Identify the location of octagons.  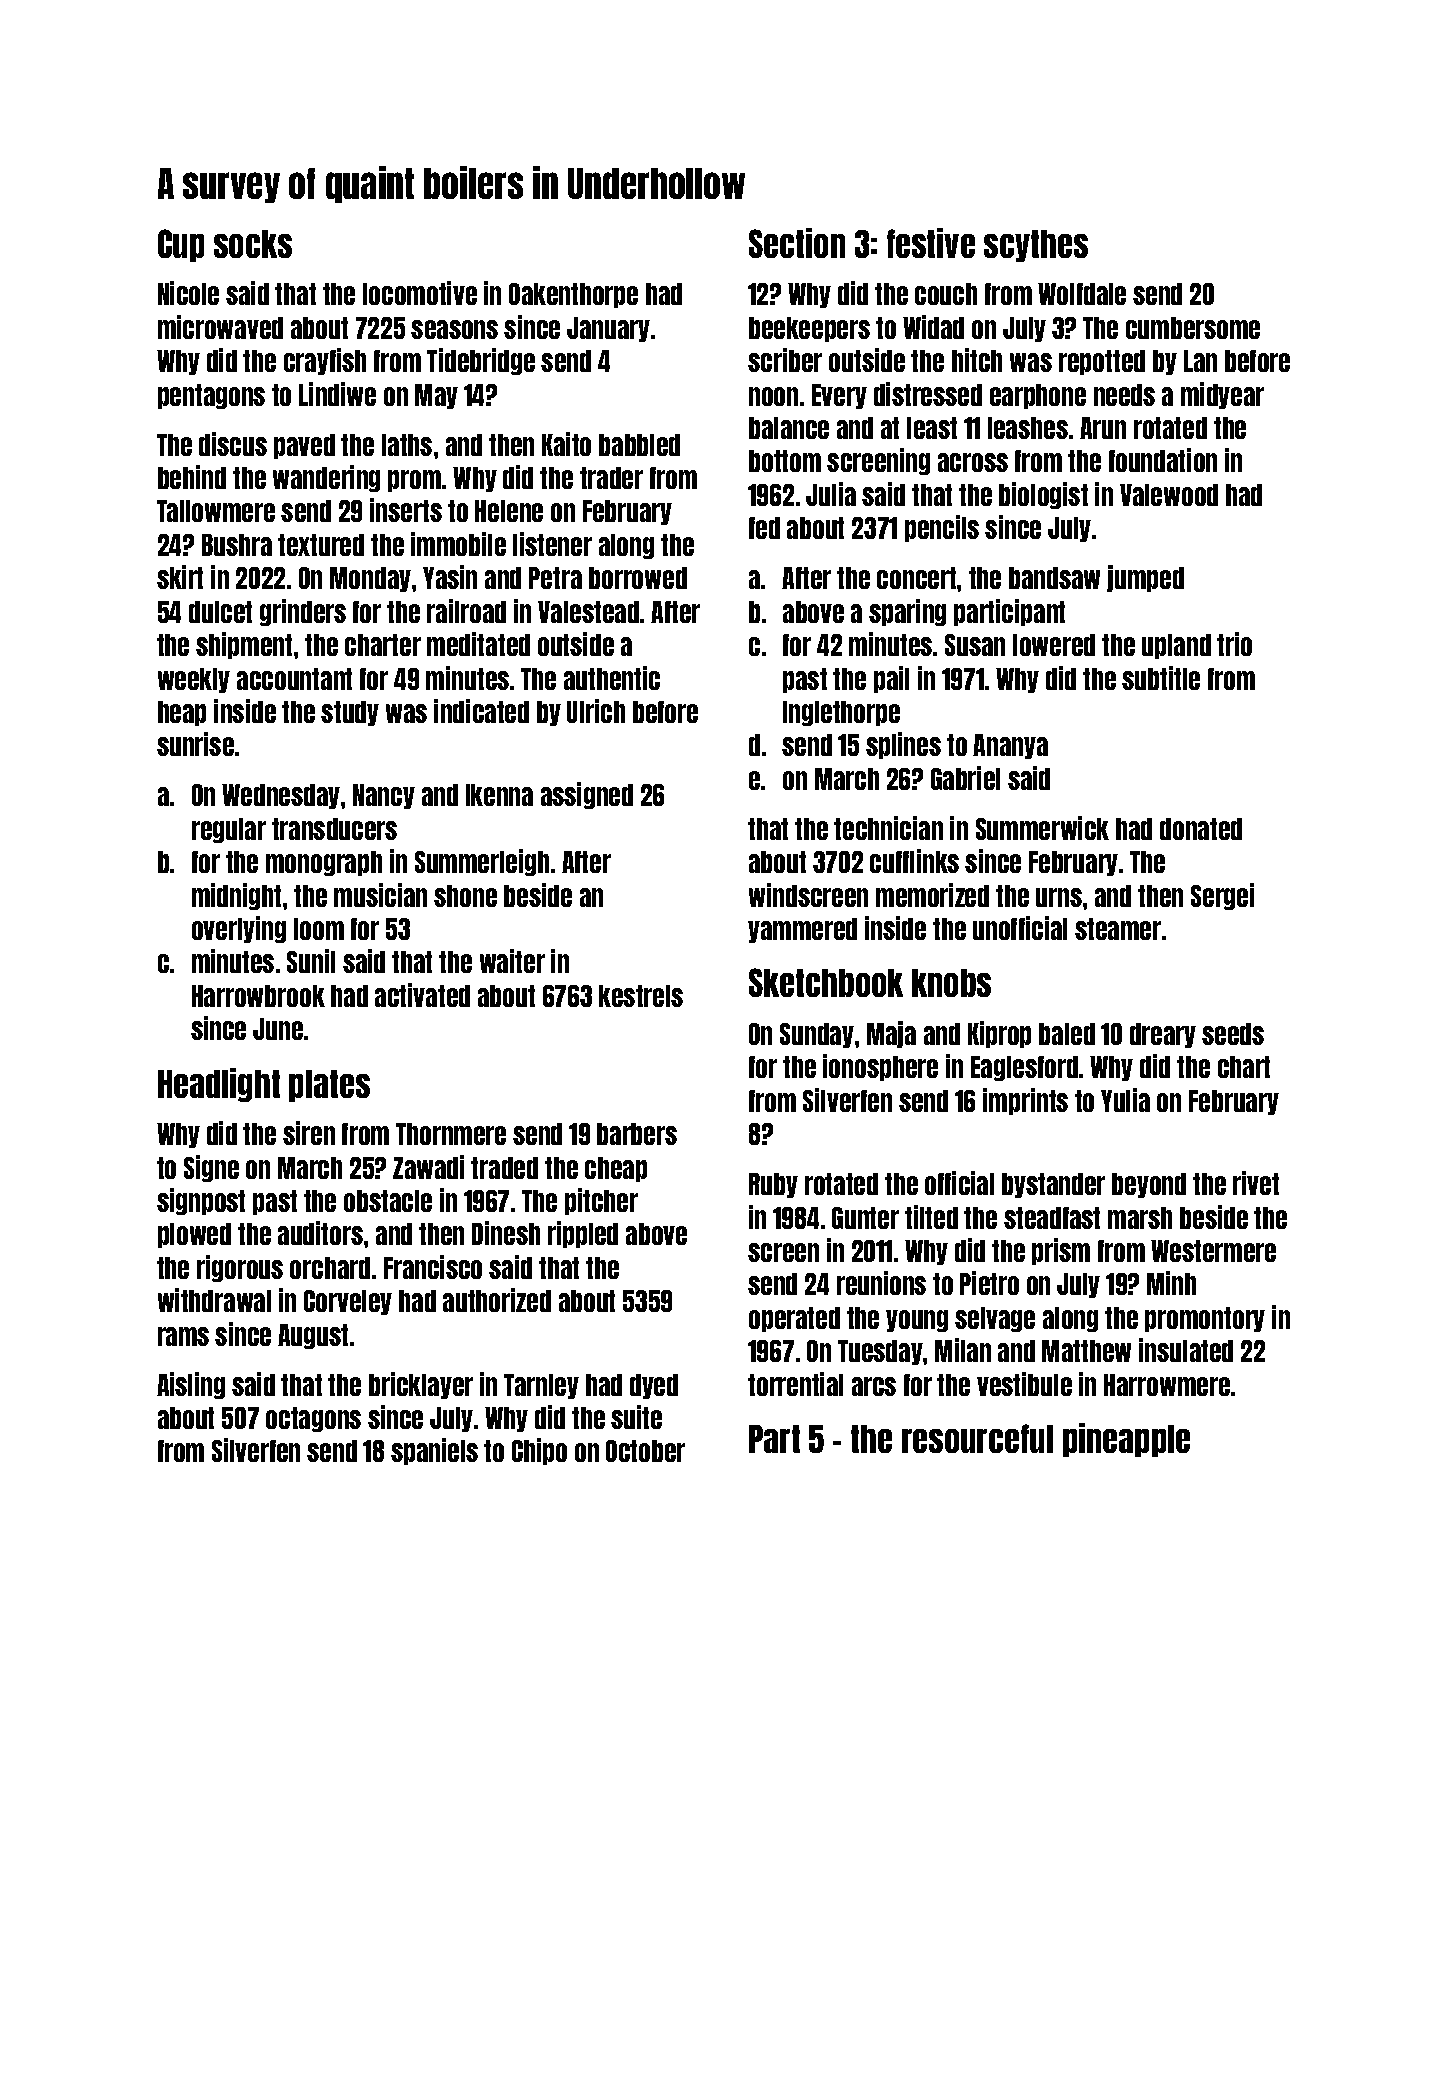
(313, 1419).
